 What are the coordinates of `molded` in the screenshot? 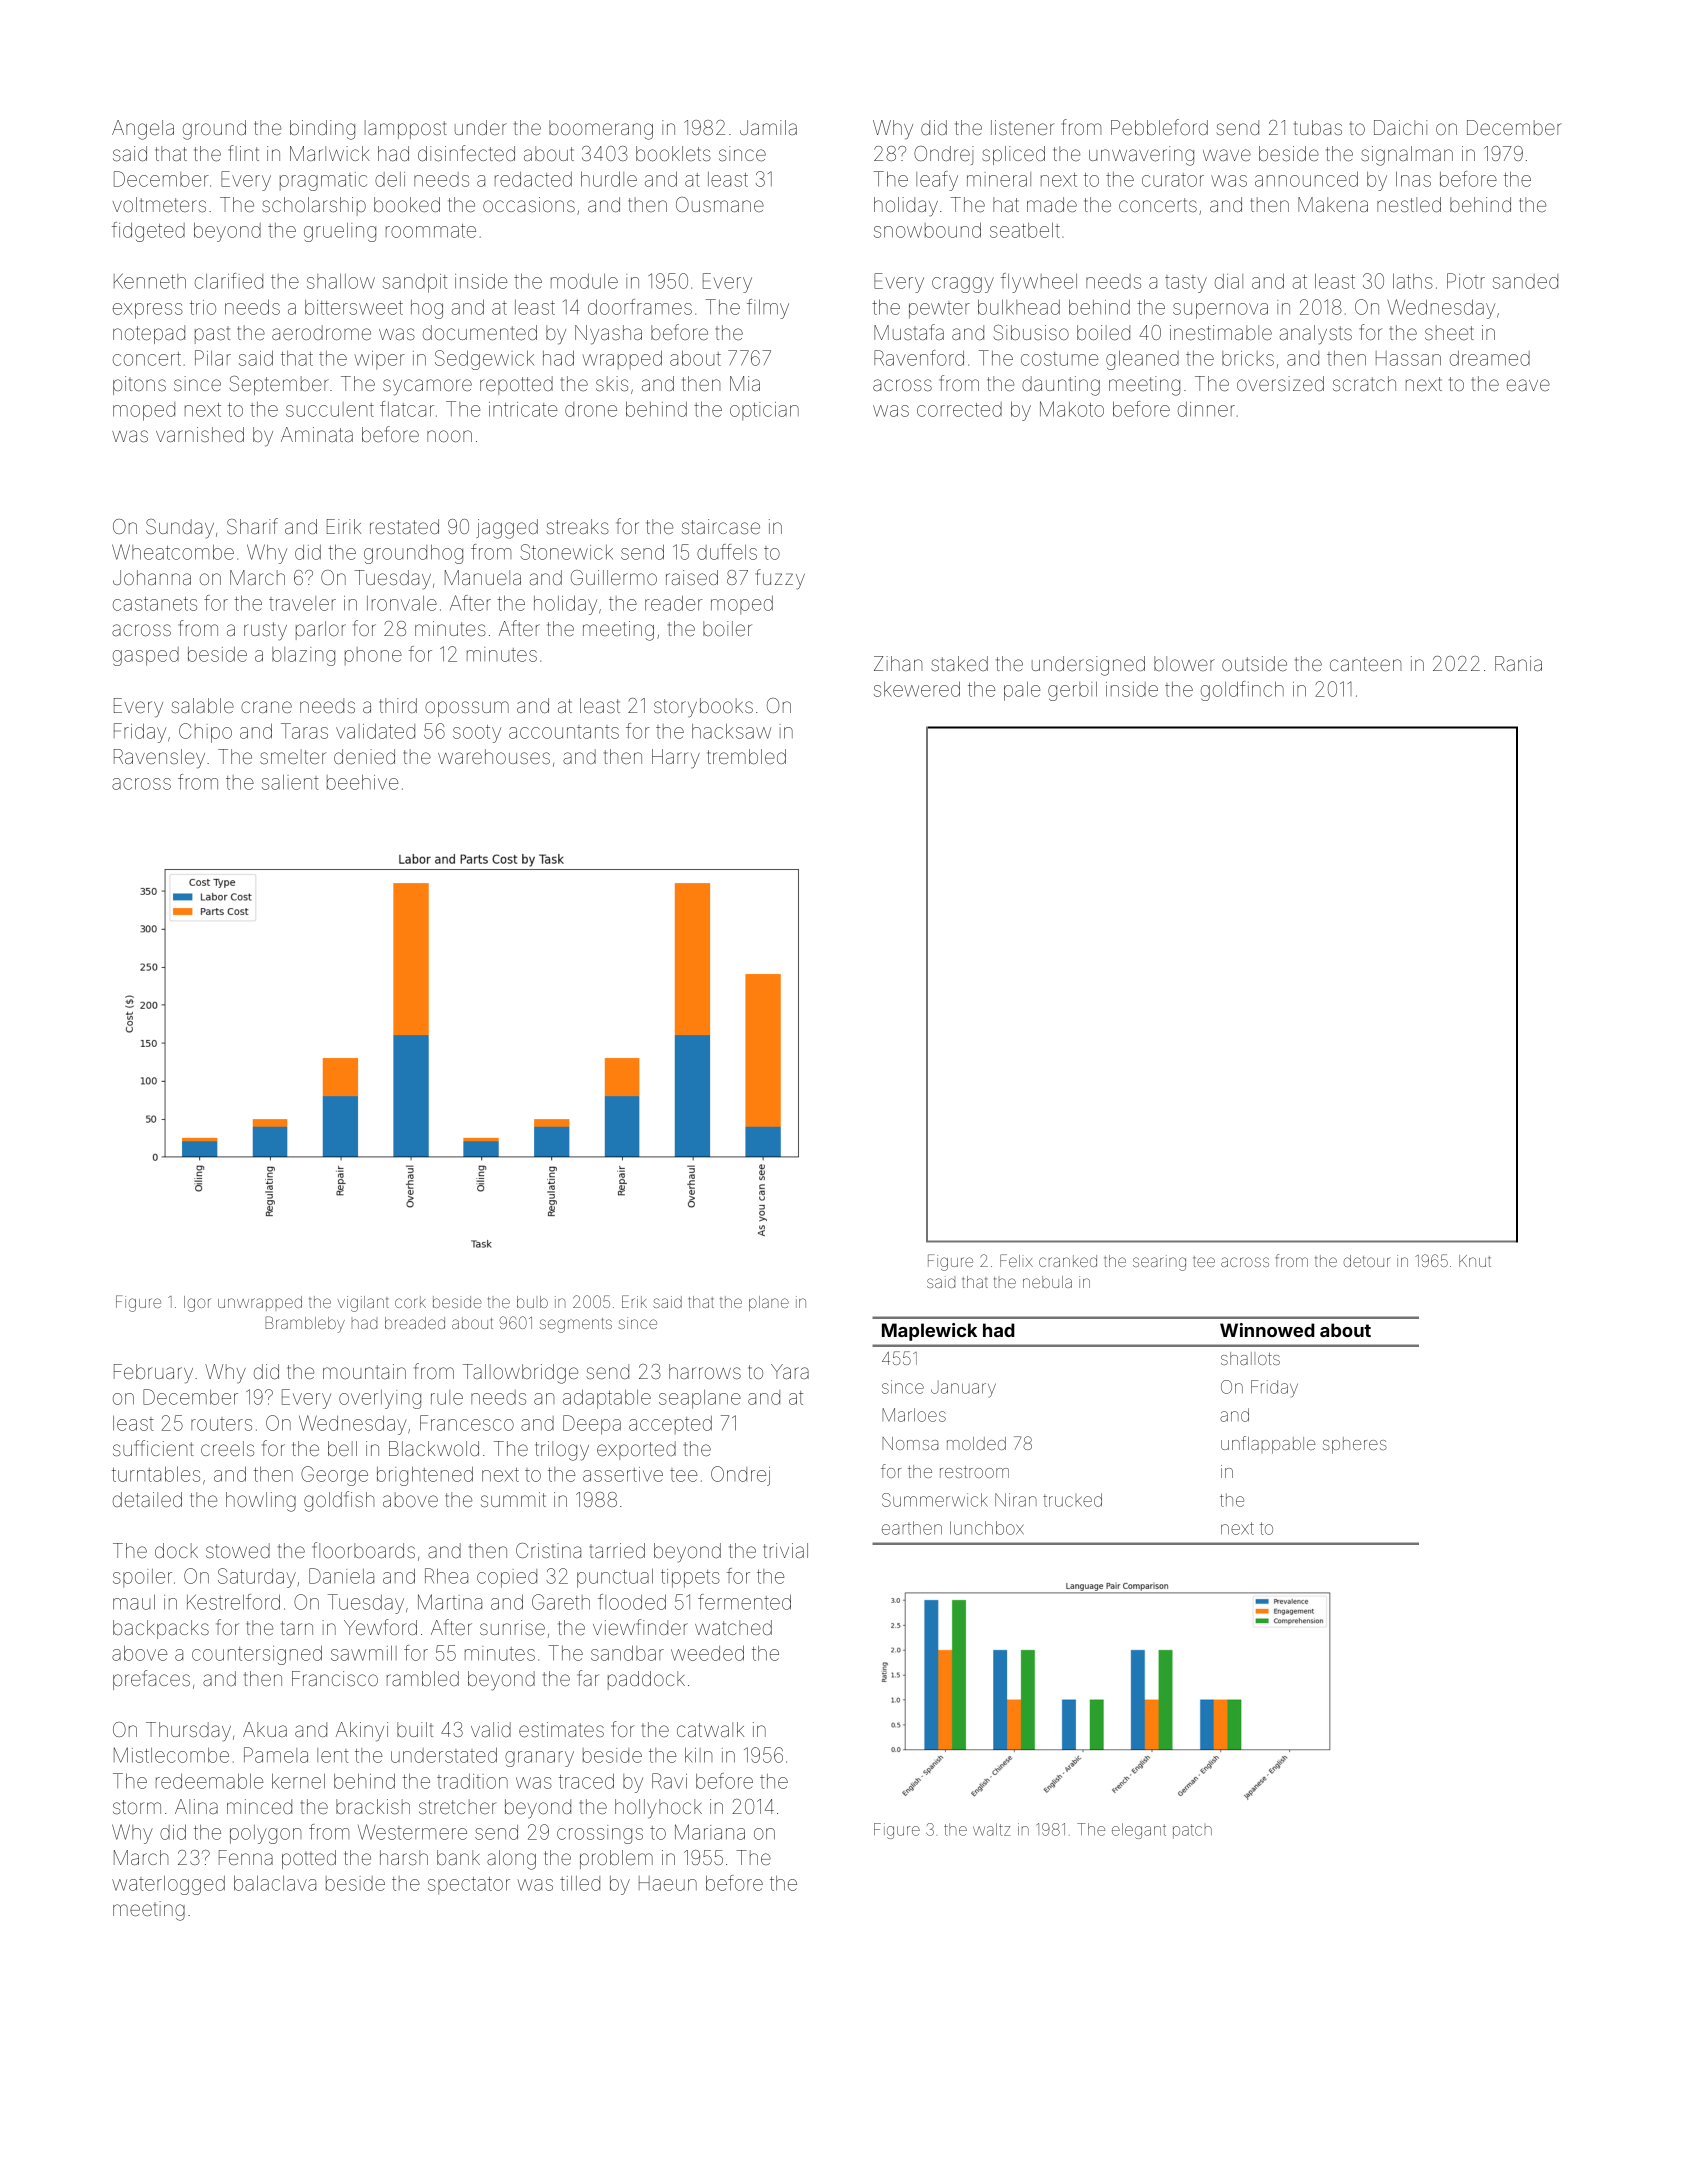 It's located at (976, 1443).
